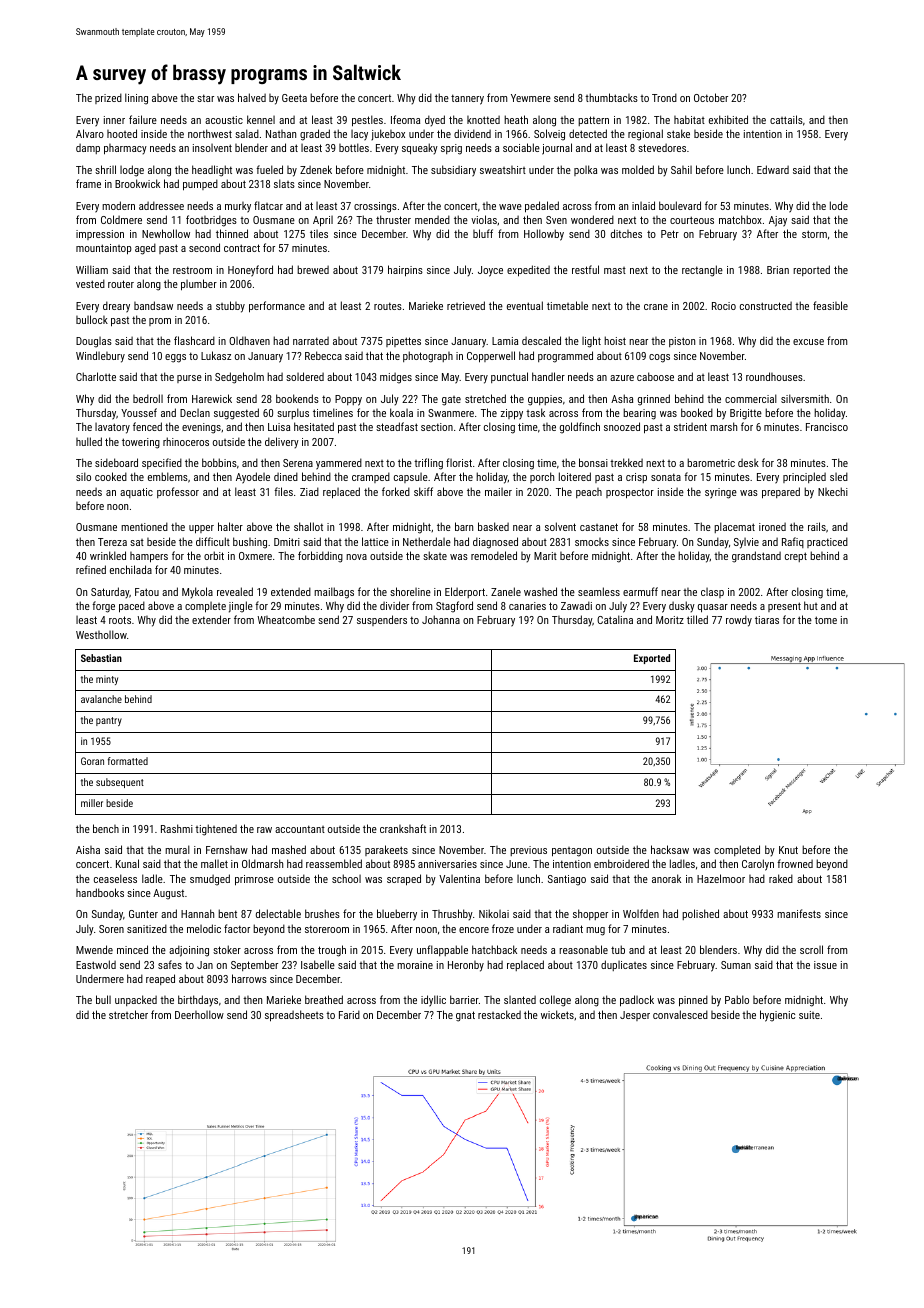  Describe the element at coordinates (249, 978) in the page. I see `harrows` at that location.
